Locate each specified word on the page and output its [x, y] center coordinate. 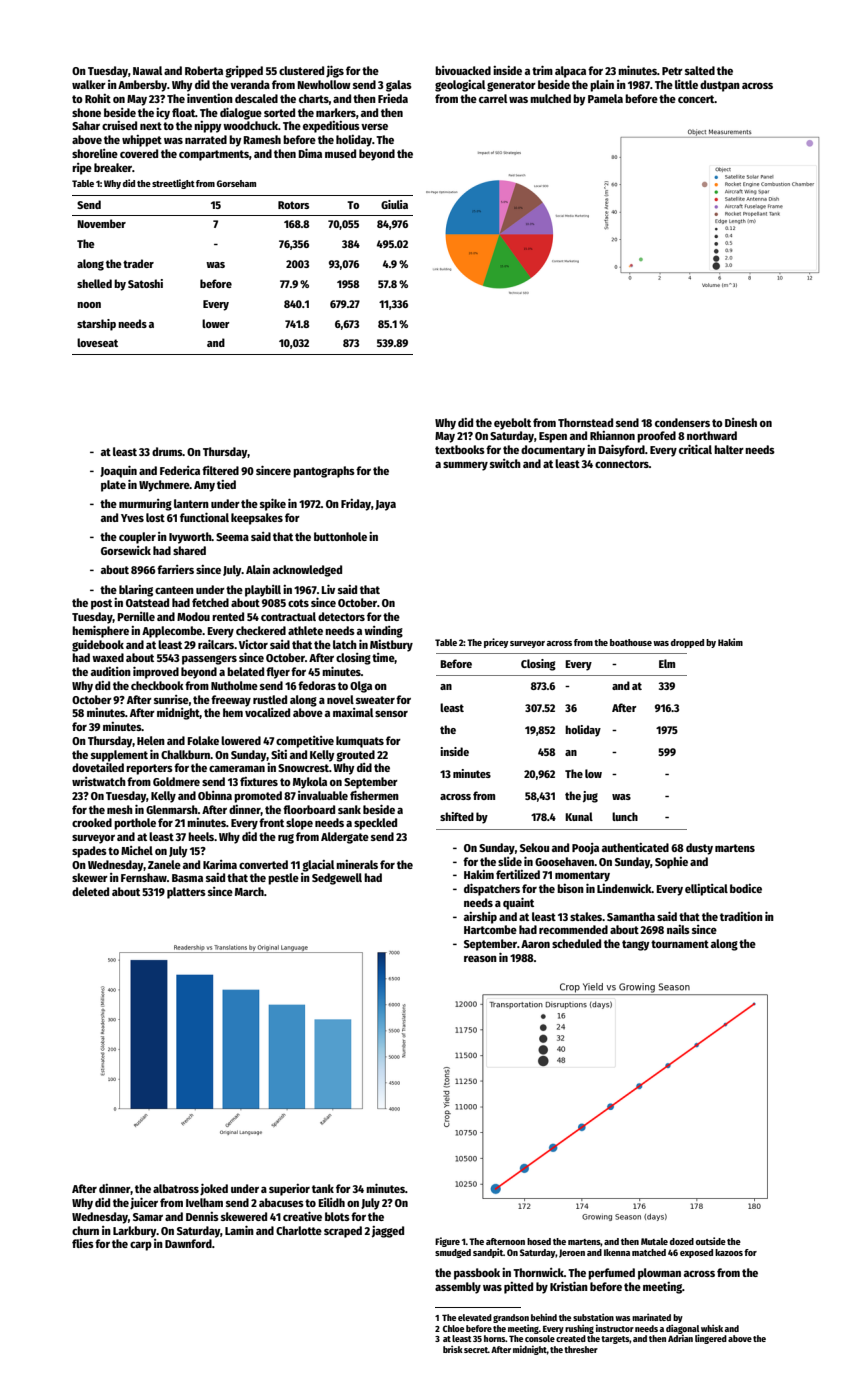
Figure [447, 1242]
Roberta [204, 70]
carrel [493, 98]
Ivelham [204, 1202]
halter [729, 449]
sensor [391, 713]
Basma [187, 878]
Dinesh [741, 422]
